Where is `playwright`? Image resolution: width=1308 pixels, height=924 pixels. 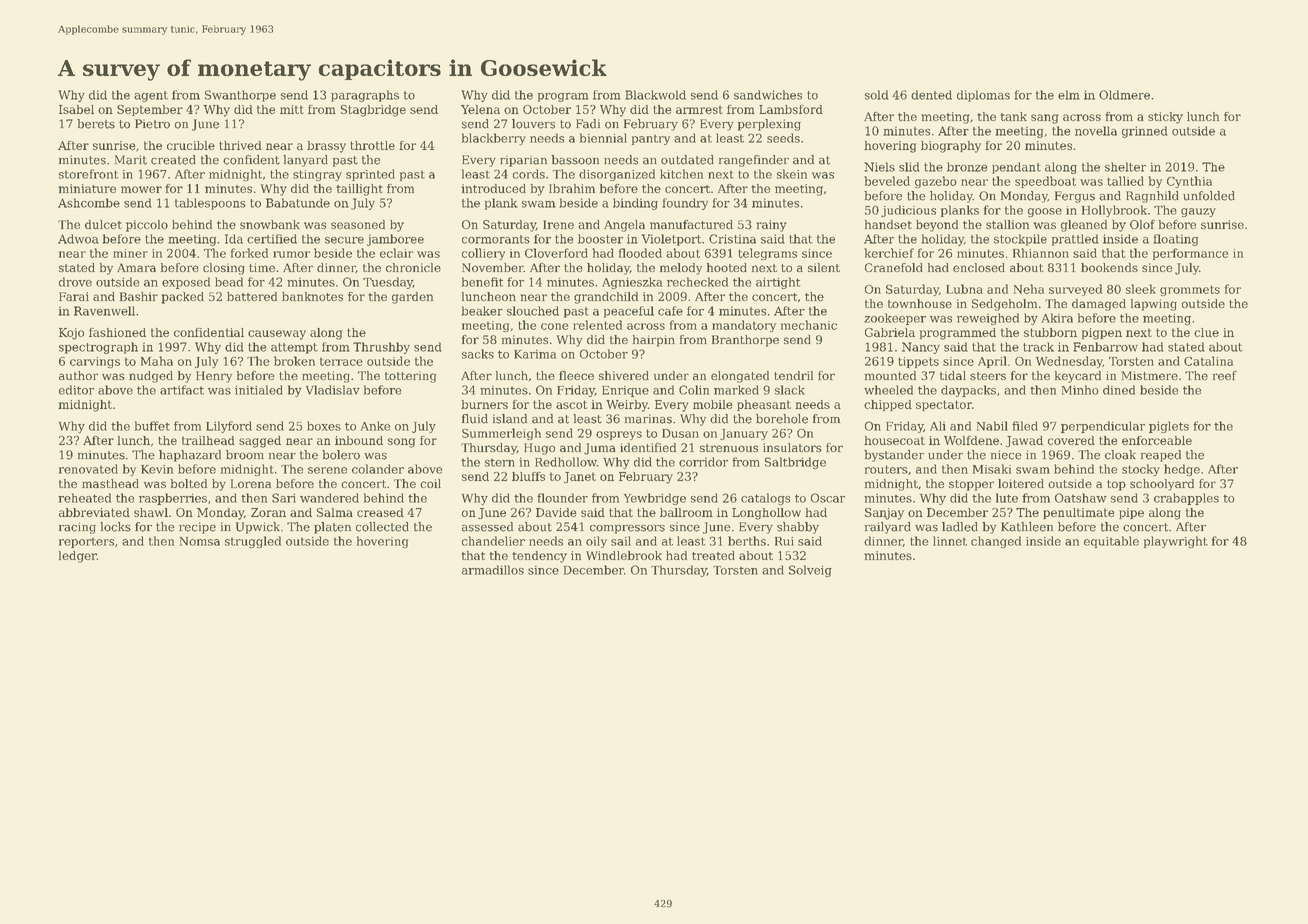
playwright is located at coordinates (1176, 542).
